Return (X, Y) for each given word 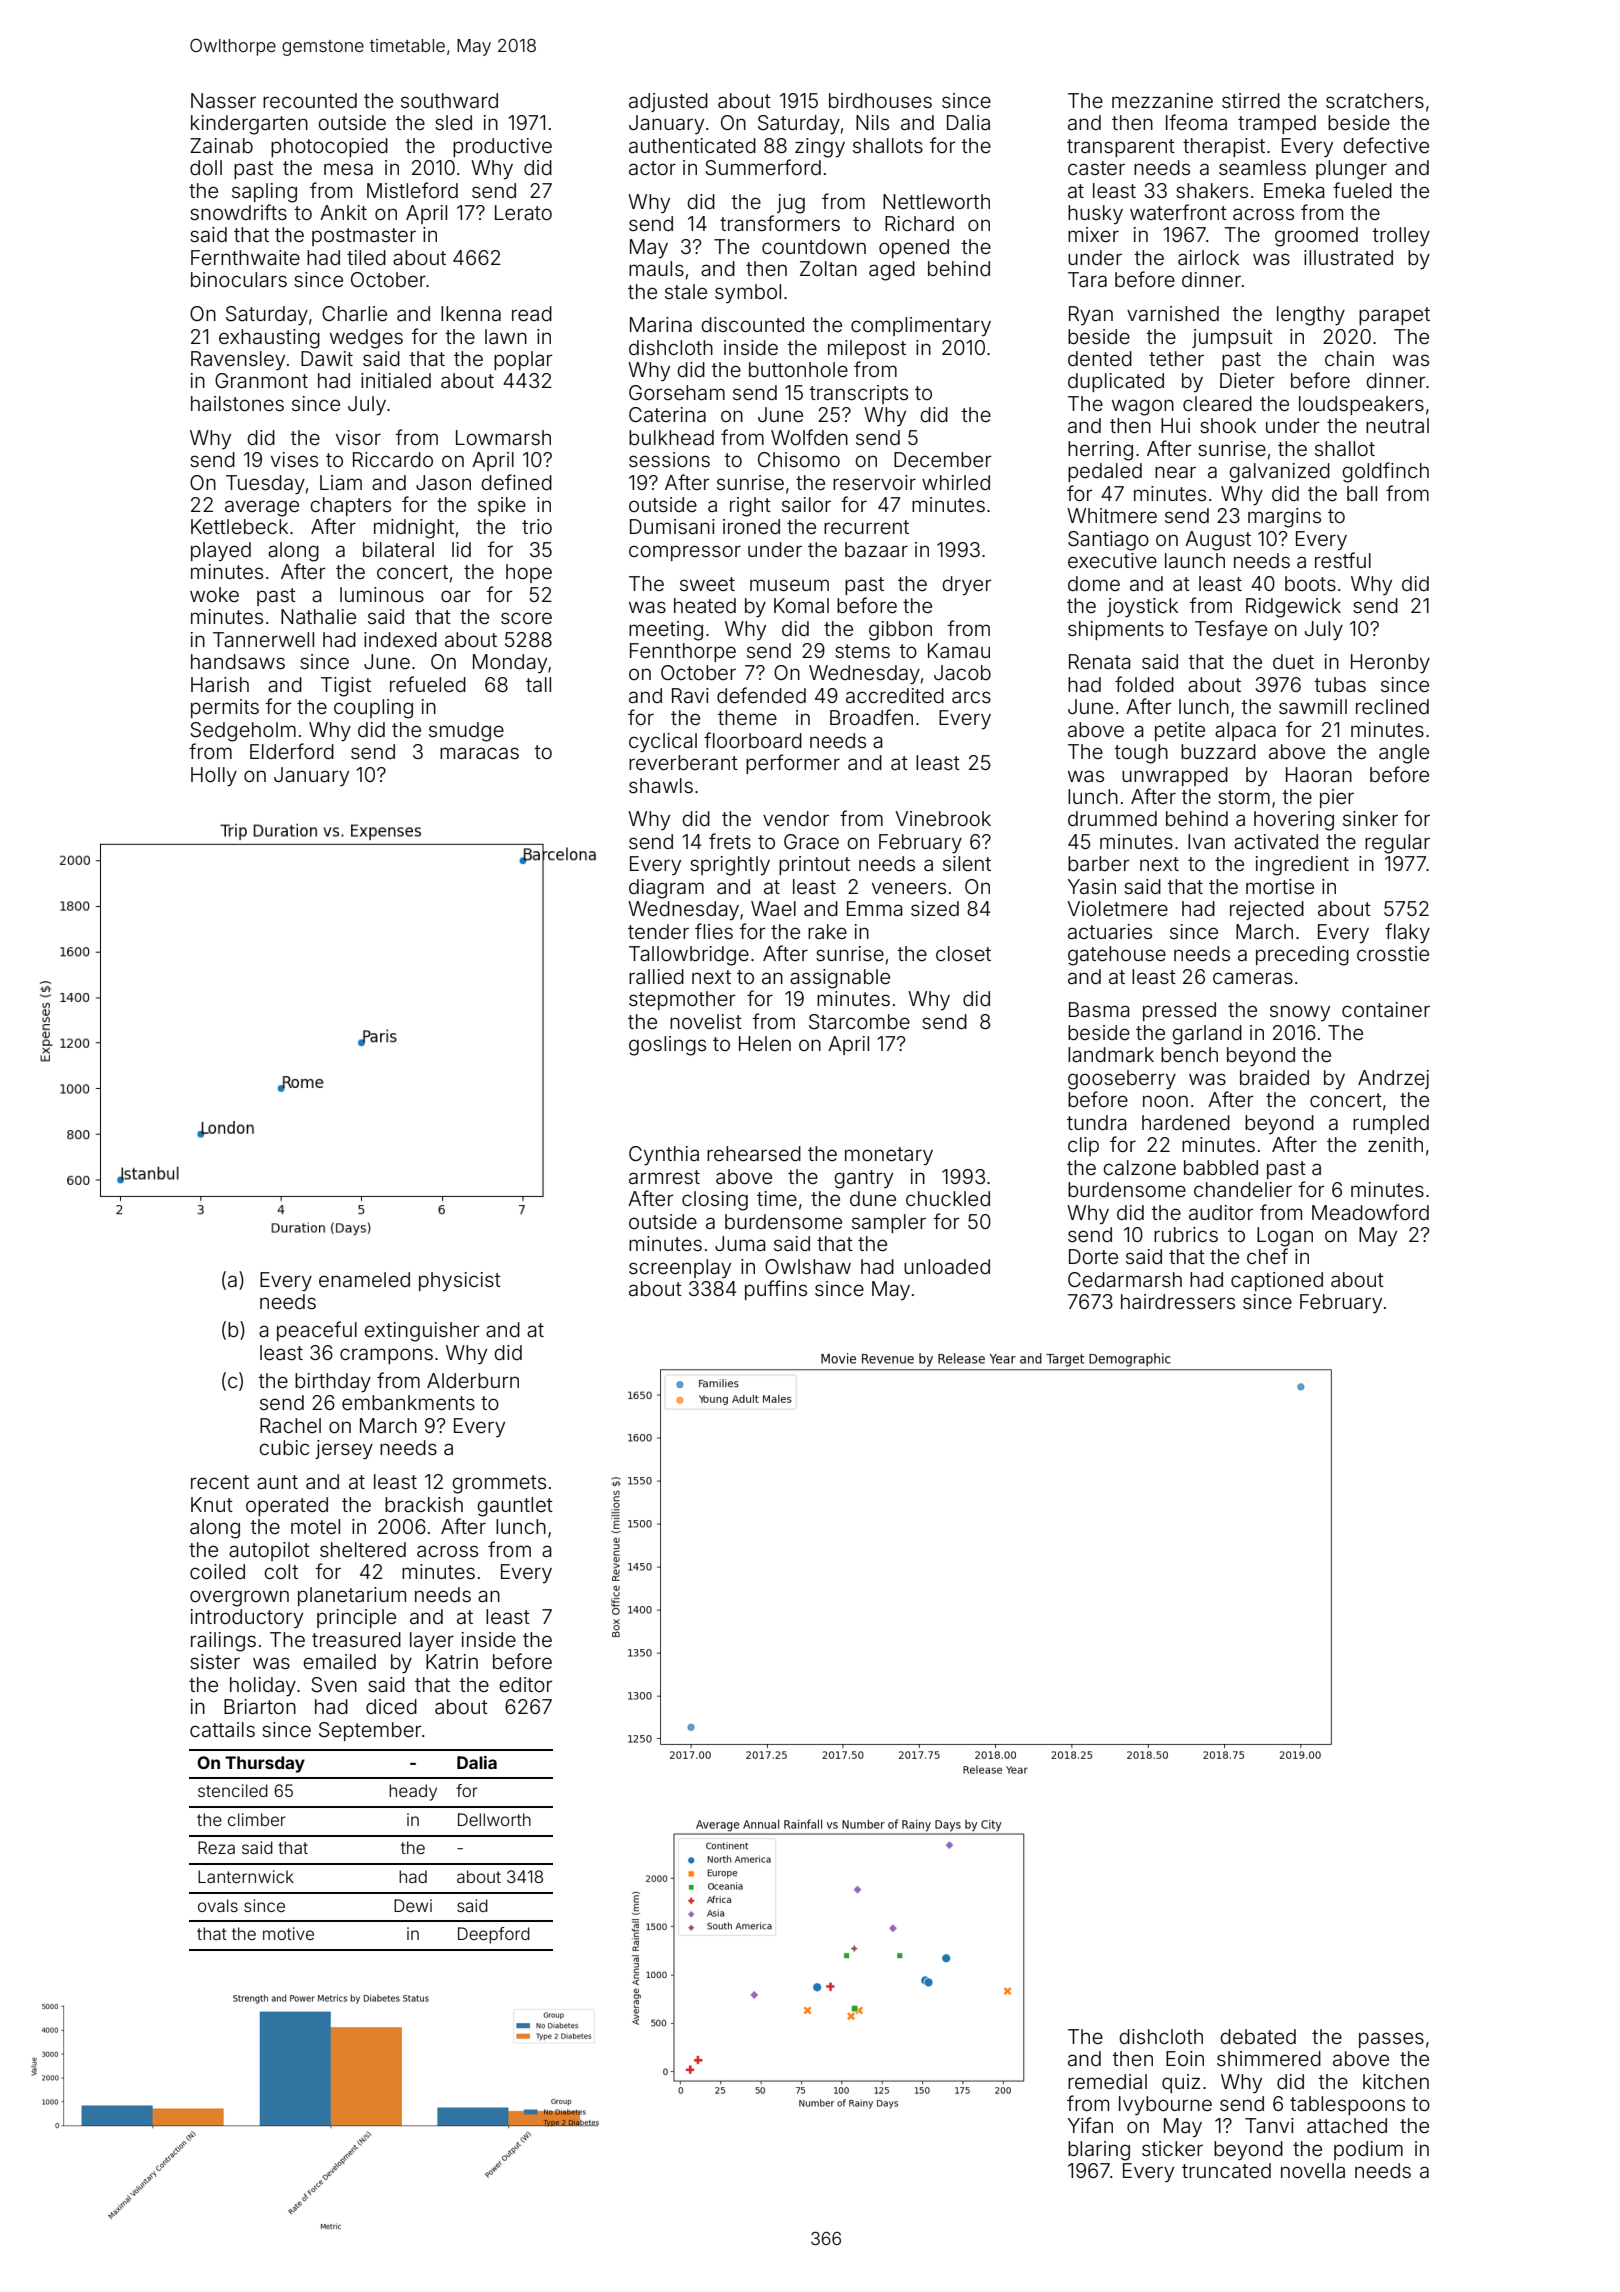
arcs (971, 697)
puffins (776, 1290)
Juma (740, 1243)
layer (432, 1641)
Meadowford (1370, 1212)
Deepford (494, 1935)
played (221, 551)
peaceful (317, 1331)
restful (1343, 560)
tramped (1277, 124)
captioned (1277, 1281)
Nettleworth (936, 201)
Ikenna (471, 313)
